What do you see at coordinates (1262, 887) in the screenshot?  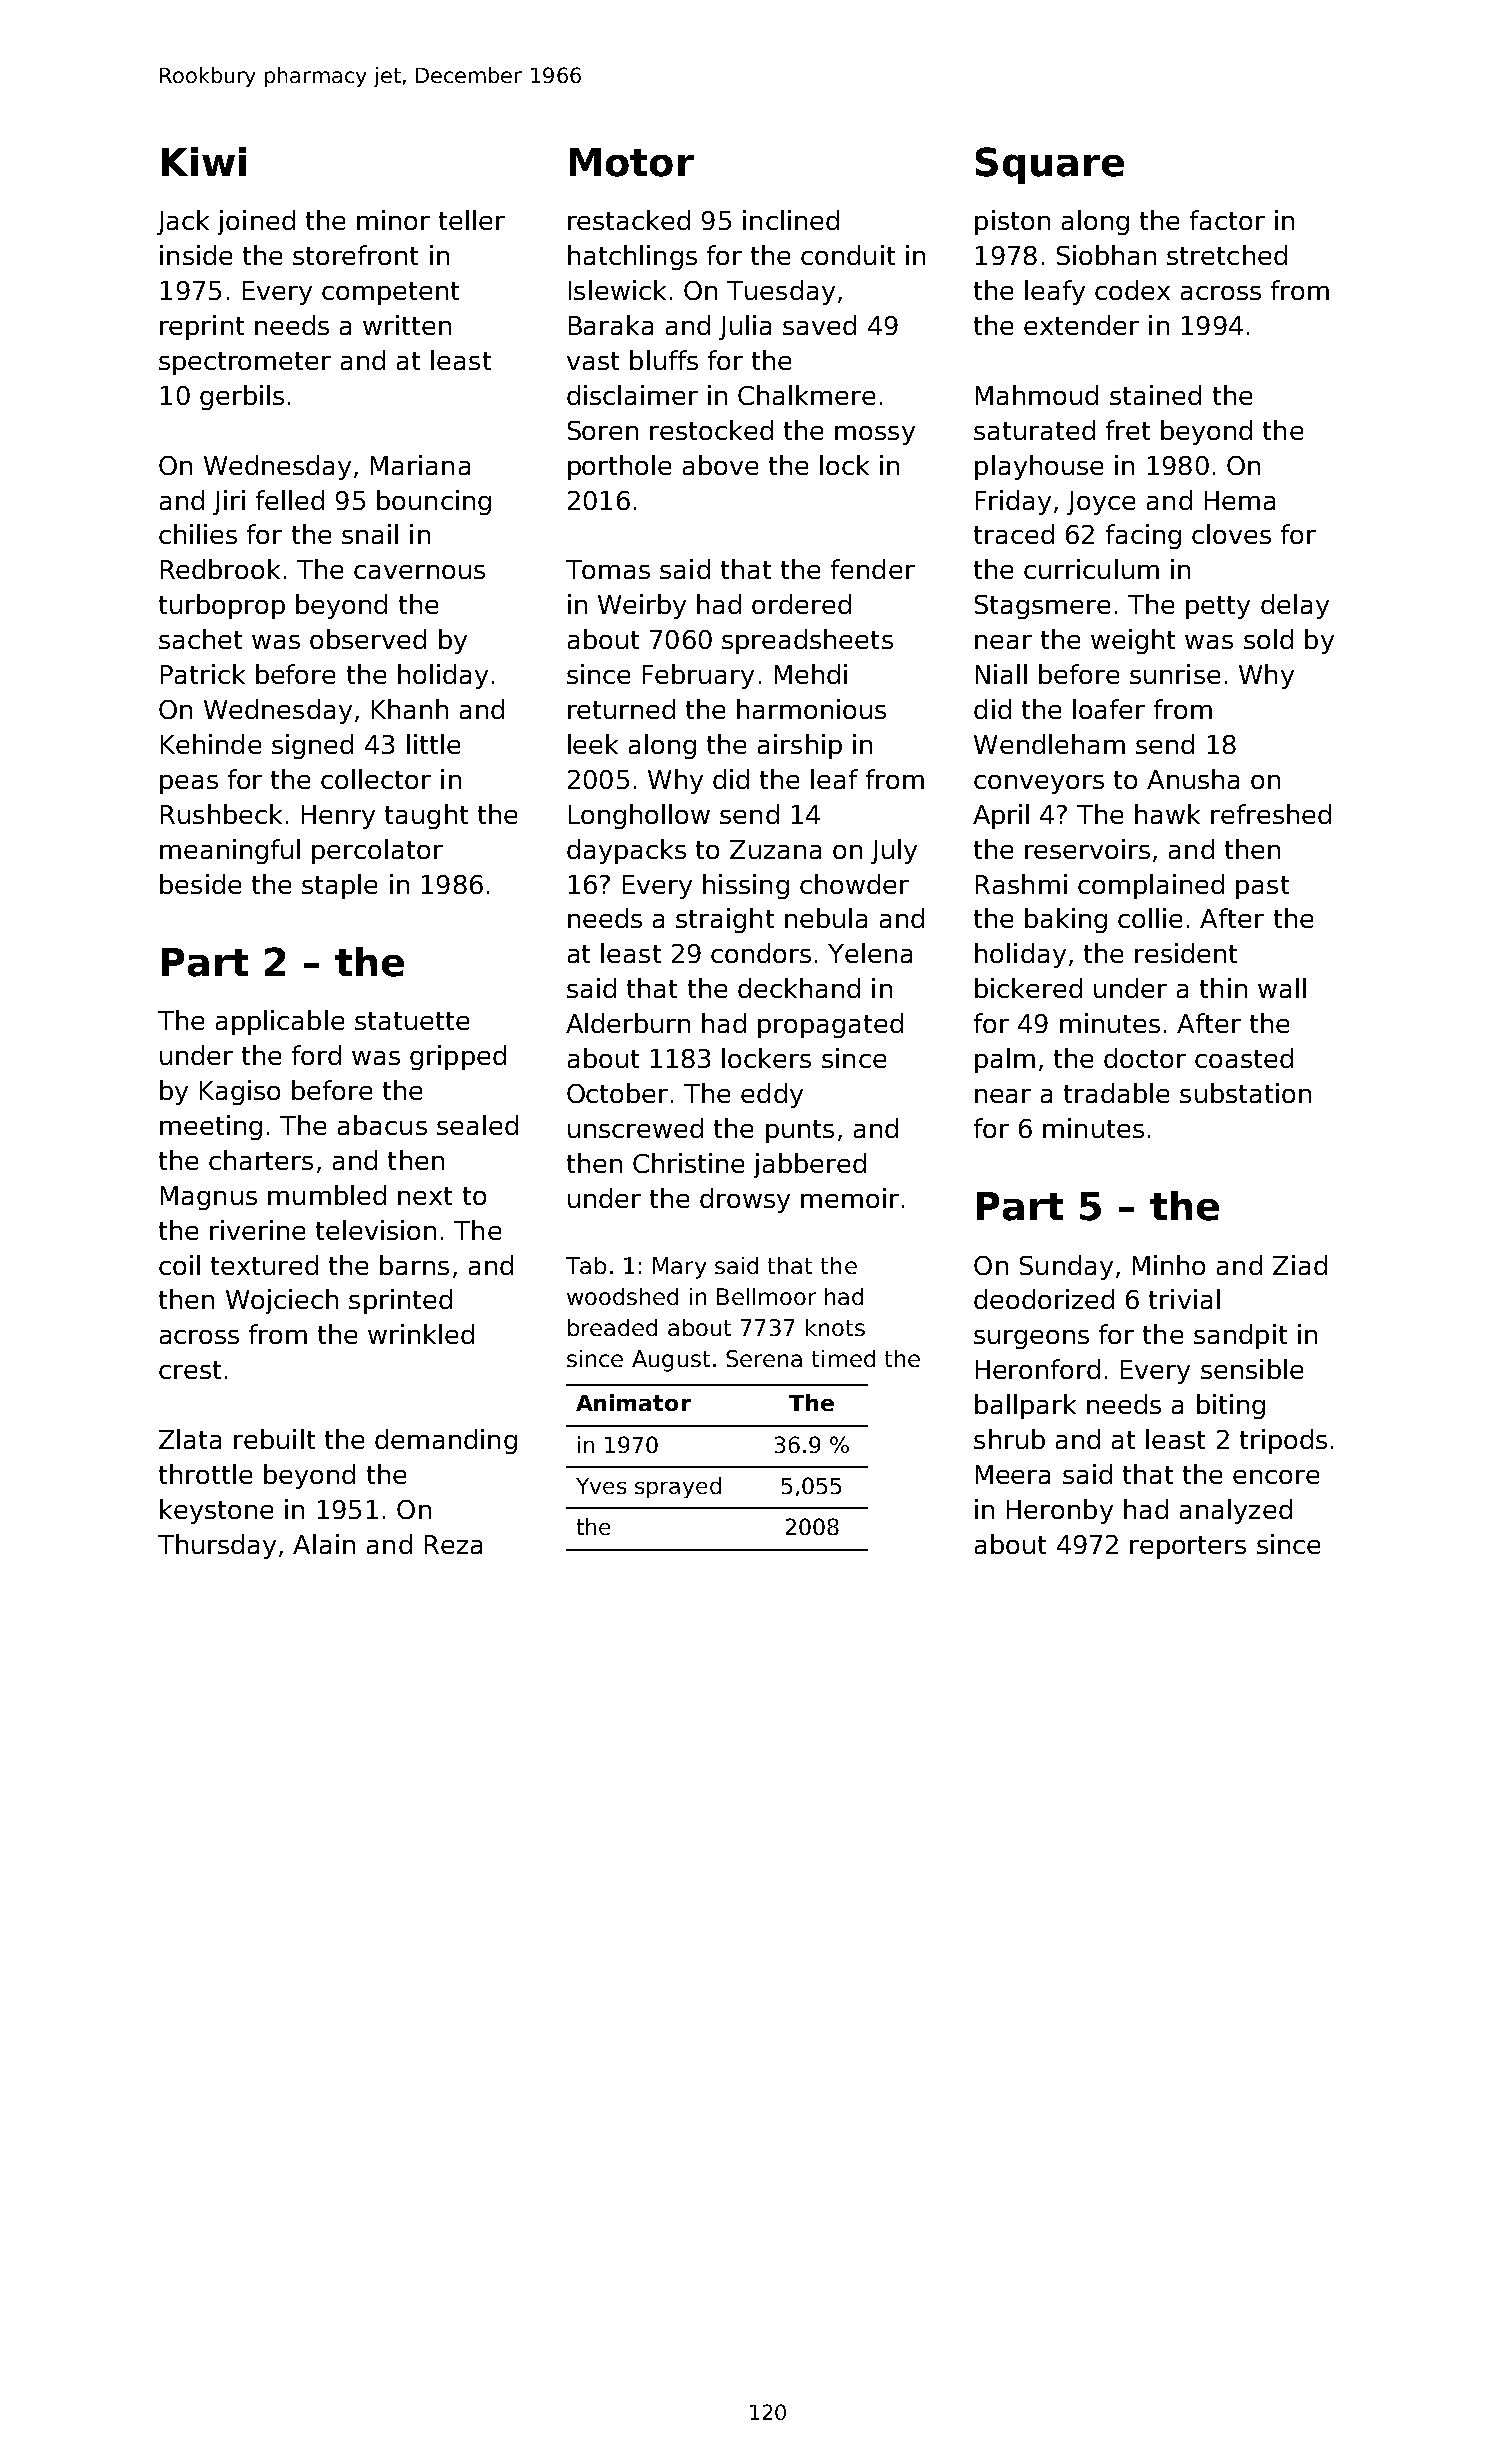 I see `past` at bounding box center [1262, 887].
